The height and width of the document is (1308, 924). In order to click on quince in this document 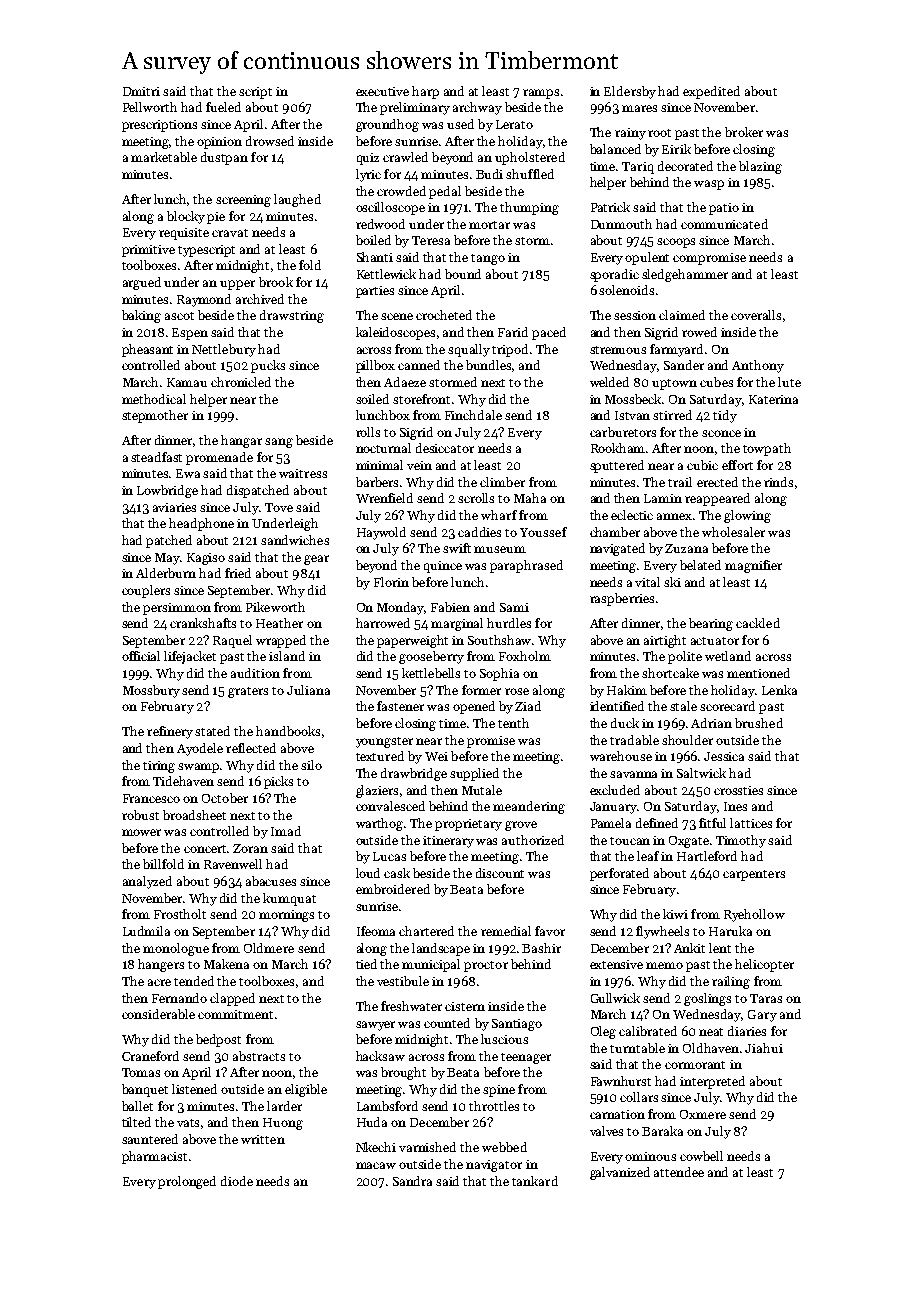, I will do `click(443, 567)`.
